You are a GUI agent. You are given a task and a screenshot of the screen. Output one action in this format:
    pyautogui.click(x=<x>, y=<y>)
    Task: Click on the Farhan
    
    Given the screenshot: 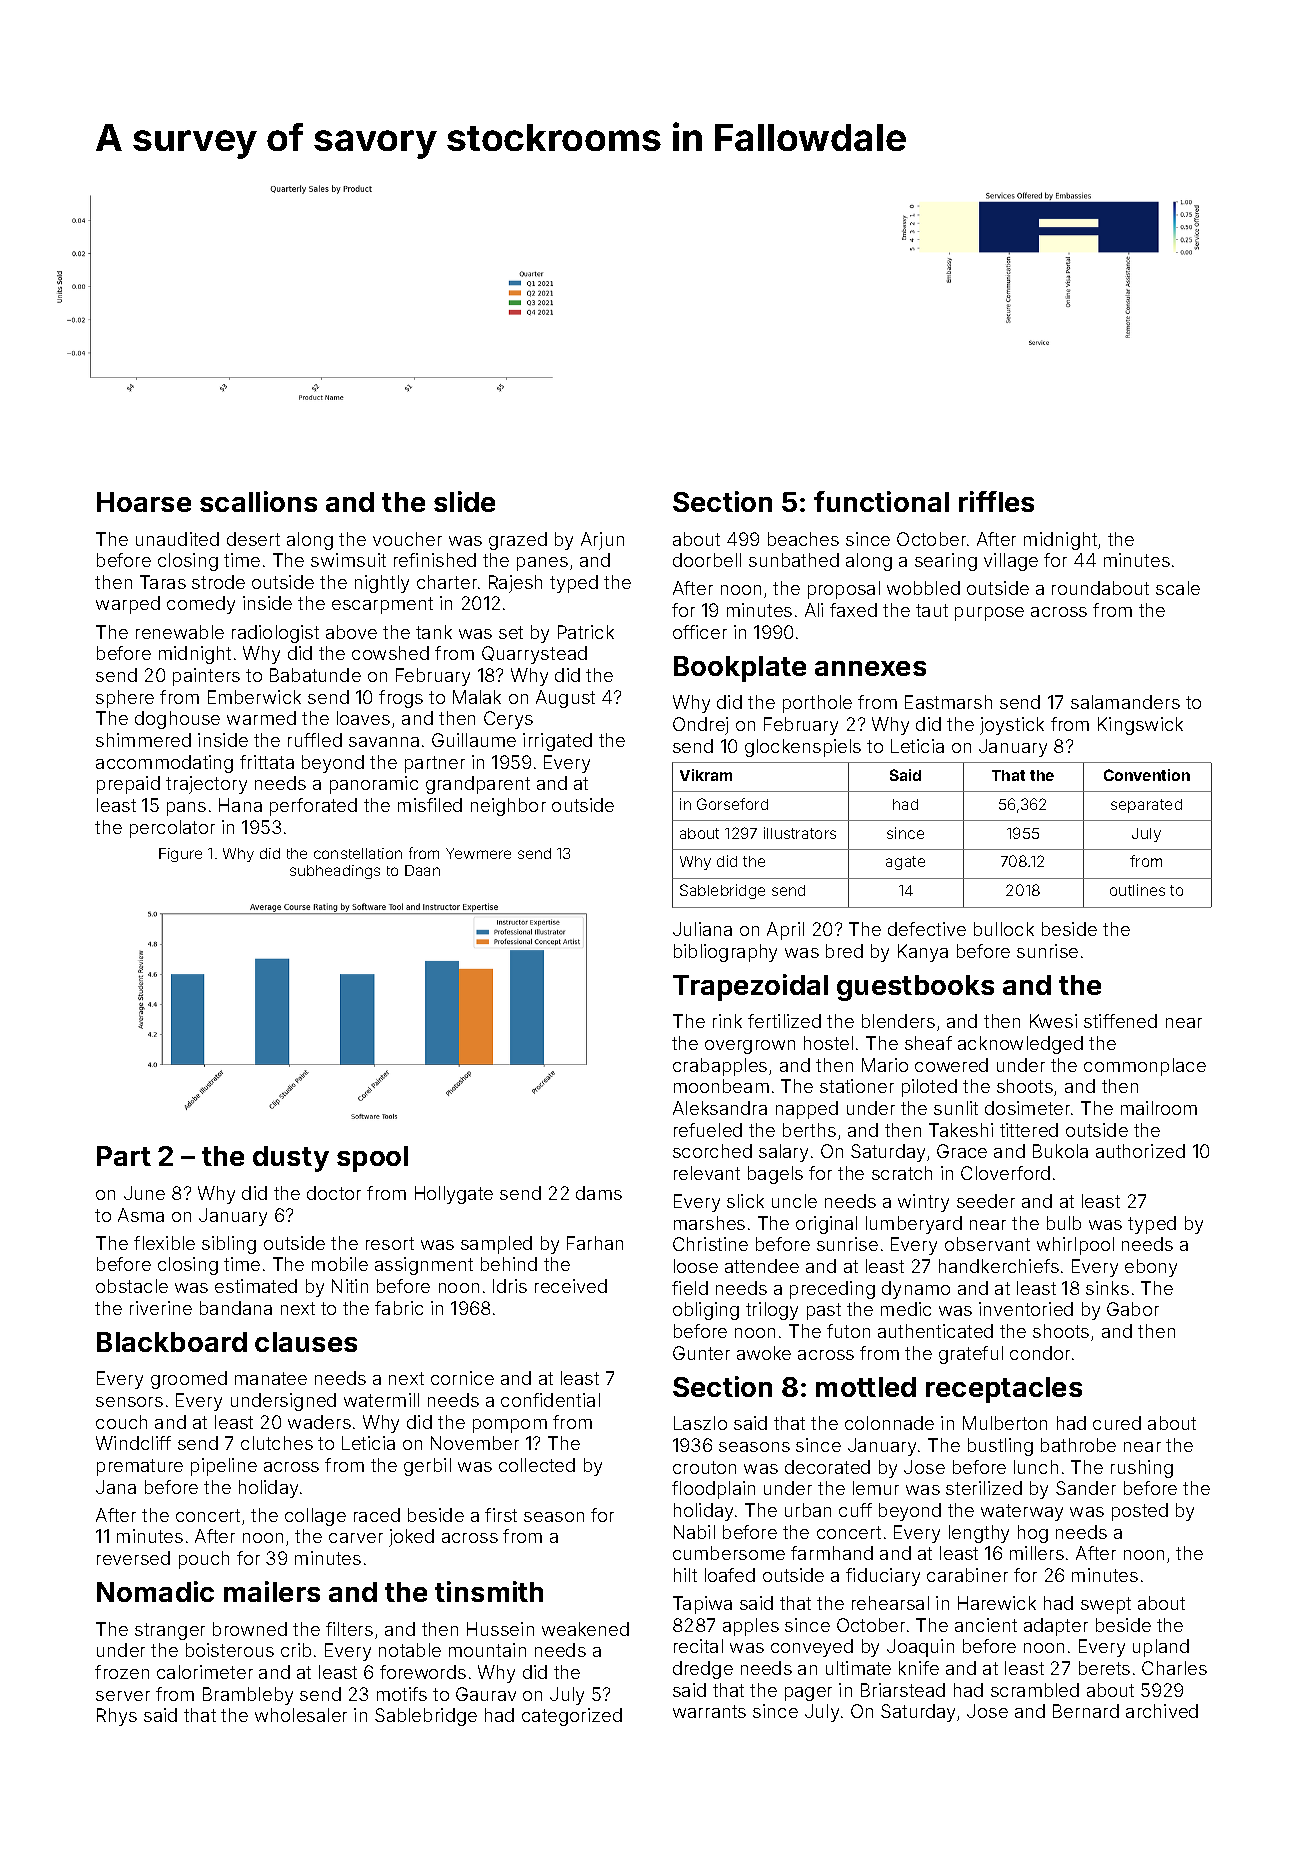 What is the action you would take?
    pyautogui.click(x=595, y=1243)
